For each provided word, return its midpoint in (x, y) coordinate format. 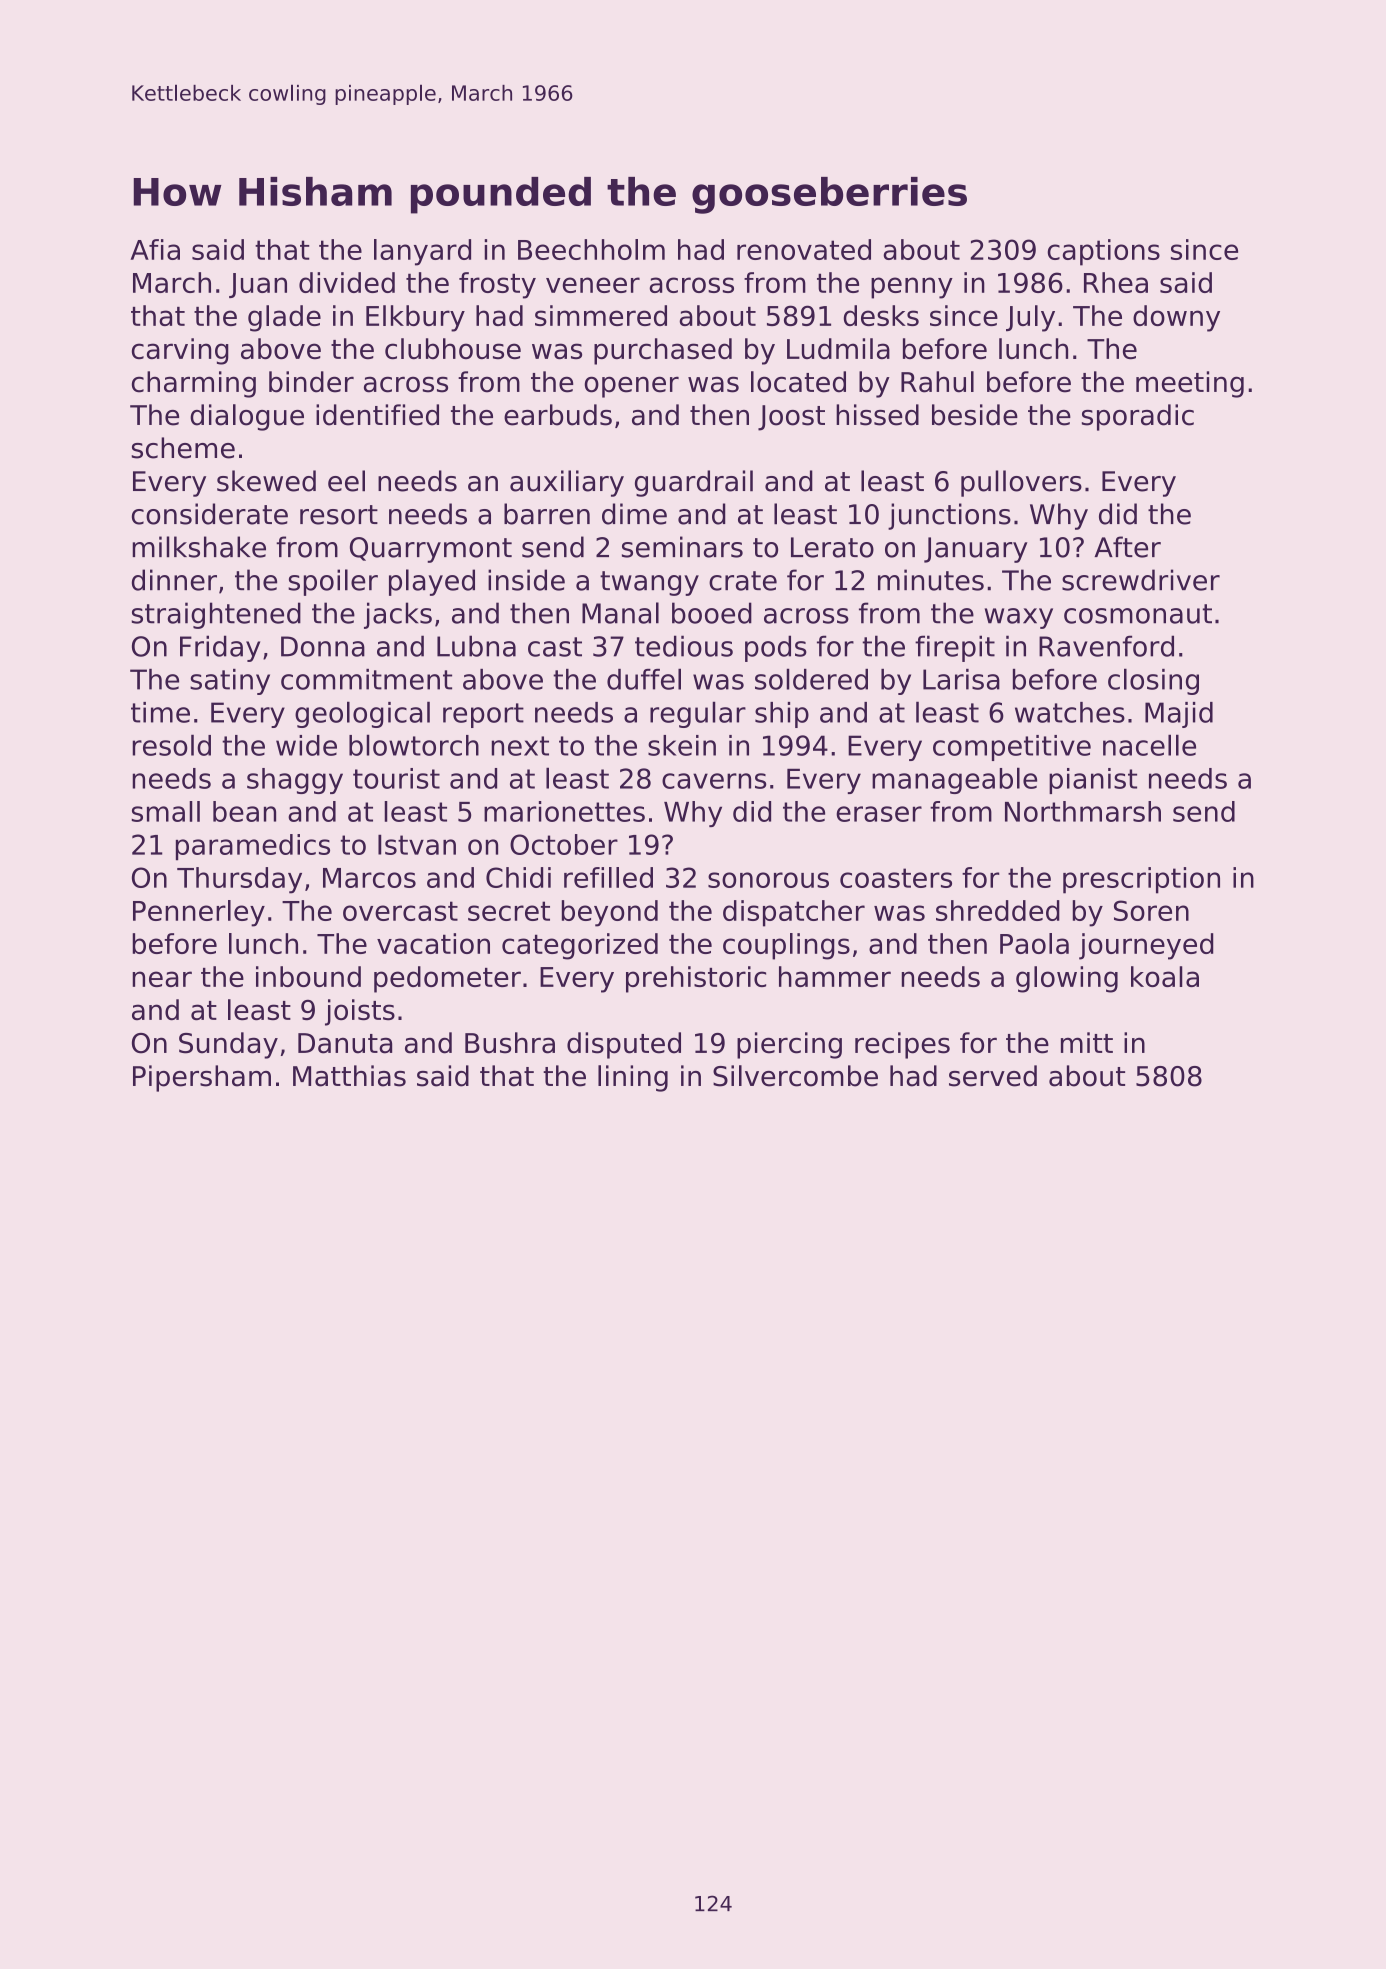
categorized (580, 946)
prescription (1141, 880)
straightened (216, 615)
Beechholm (591, 249)
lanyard (422, 252)
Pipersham (202, 1078)
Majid (1179, 715)
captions (1104, 252)
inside (526, 580)
